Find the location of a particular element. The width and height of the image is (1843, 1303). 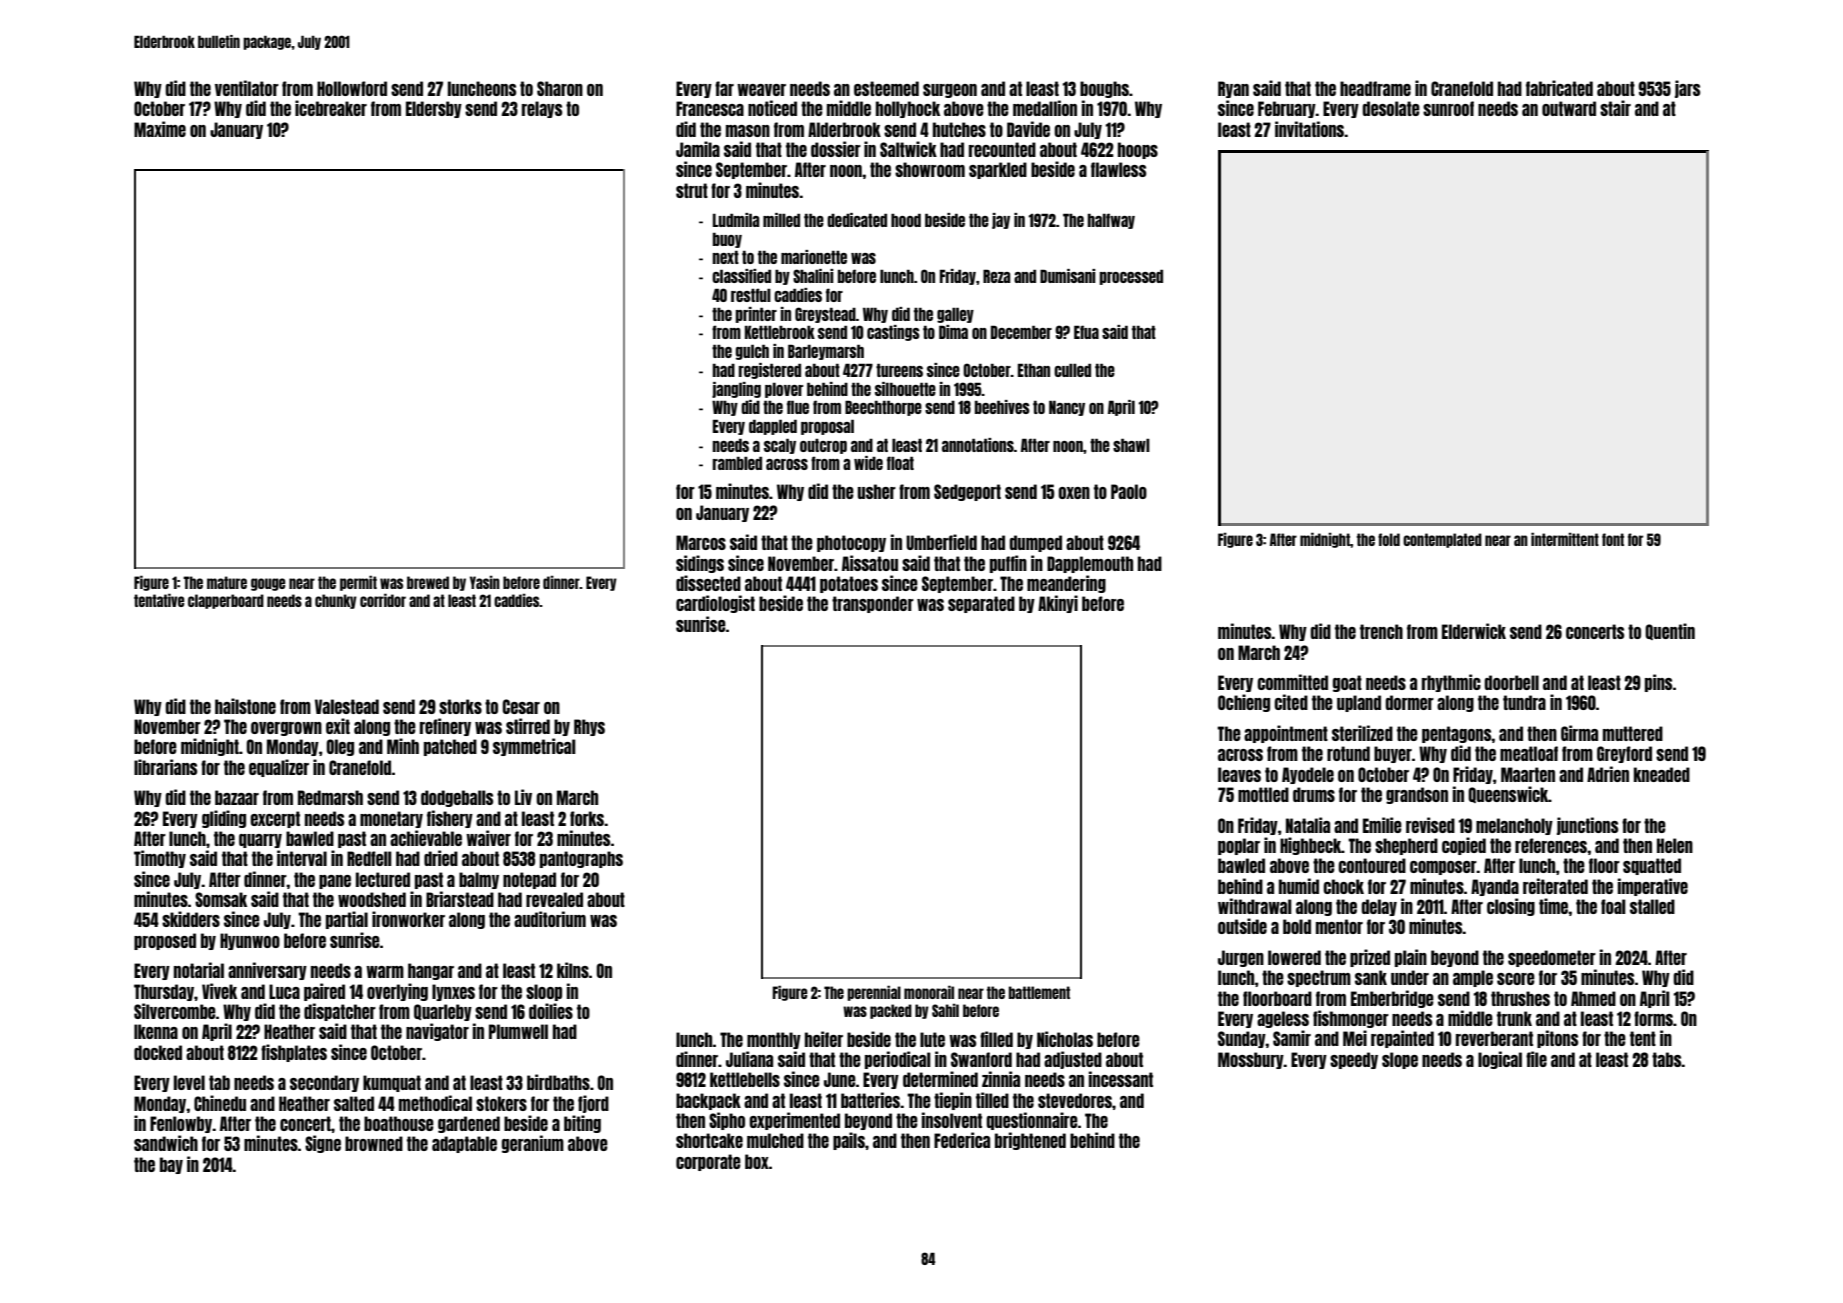

Quarleby is located at coordinates (443, 1012).
